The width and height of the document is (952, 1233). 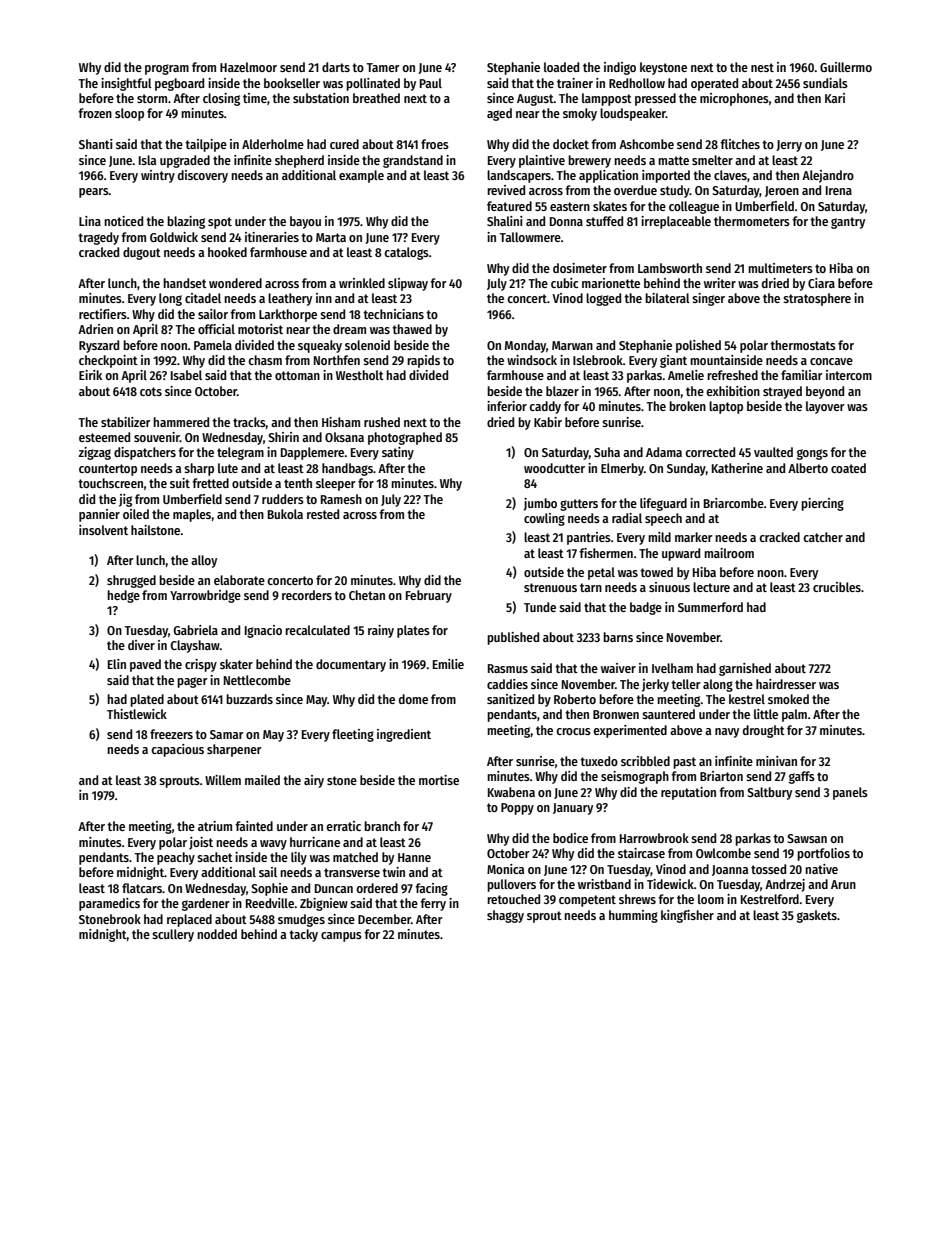 I want to click on Chetan, so click(x=367, y=595).
